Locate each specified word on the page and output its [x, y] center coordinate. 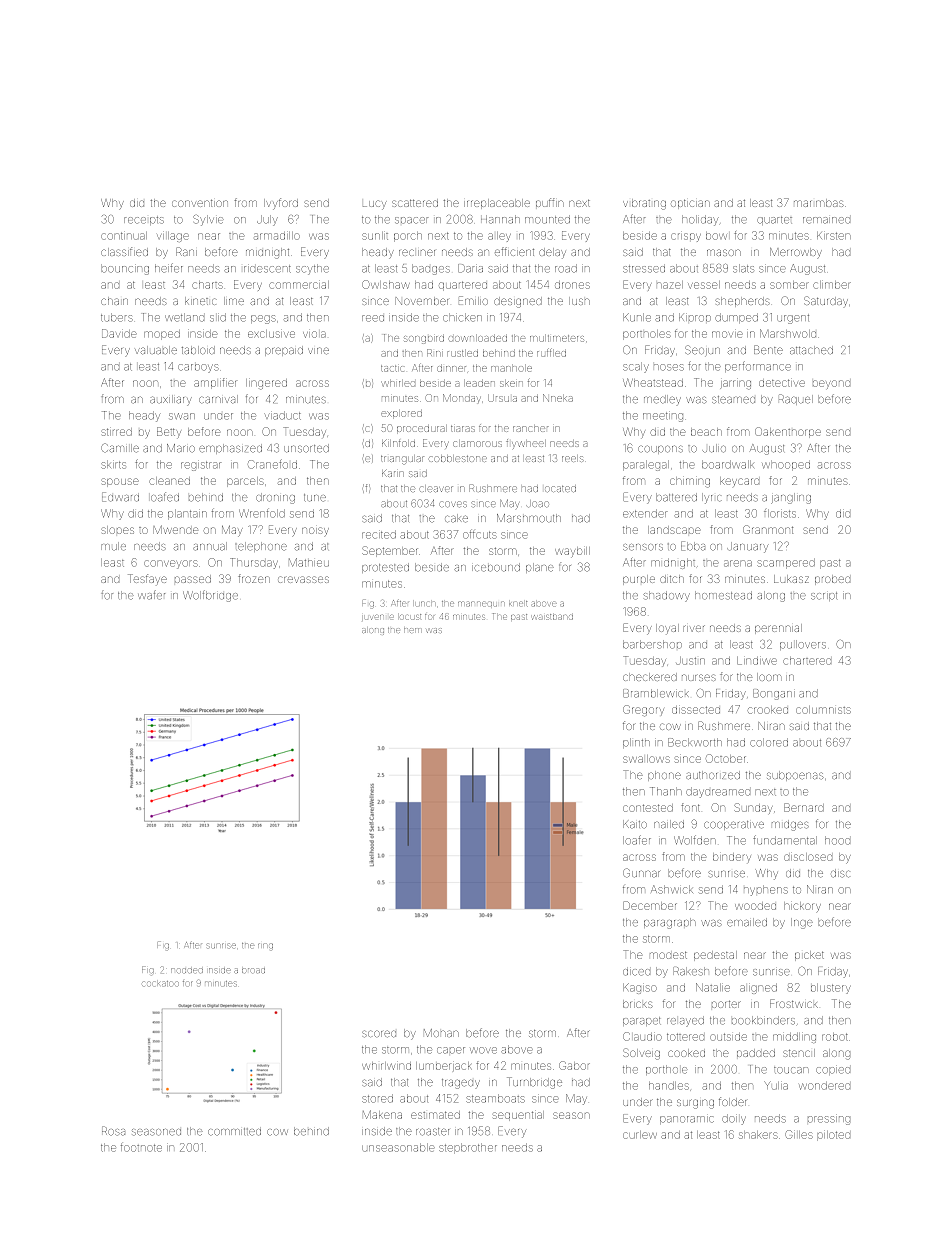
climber [832, 285]
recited [379, 535]
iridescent [267, 269]
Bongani [774, 694]
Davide [119, 333]
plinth [636, 743]
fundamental [785, 840]
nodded [187, 970]
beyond [831, 384]
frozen [254, 578]
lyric [712, 498]
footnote [141, 1148]
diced [636, 972]
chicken [462, 317]
